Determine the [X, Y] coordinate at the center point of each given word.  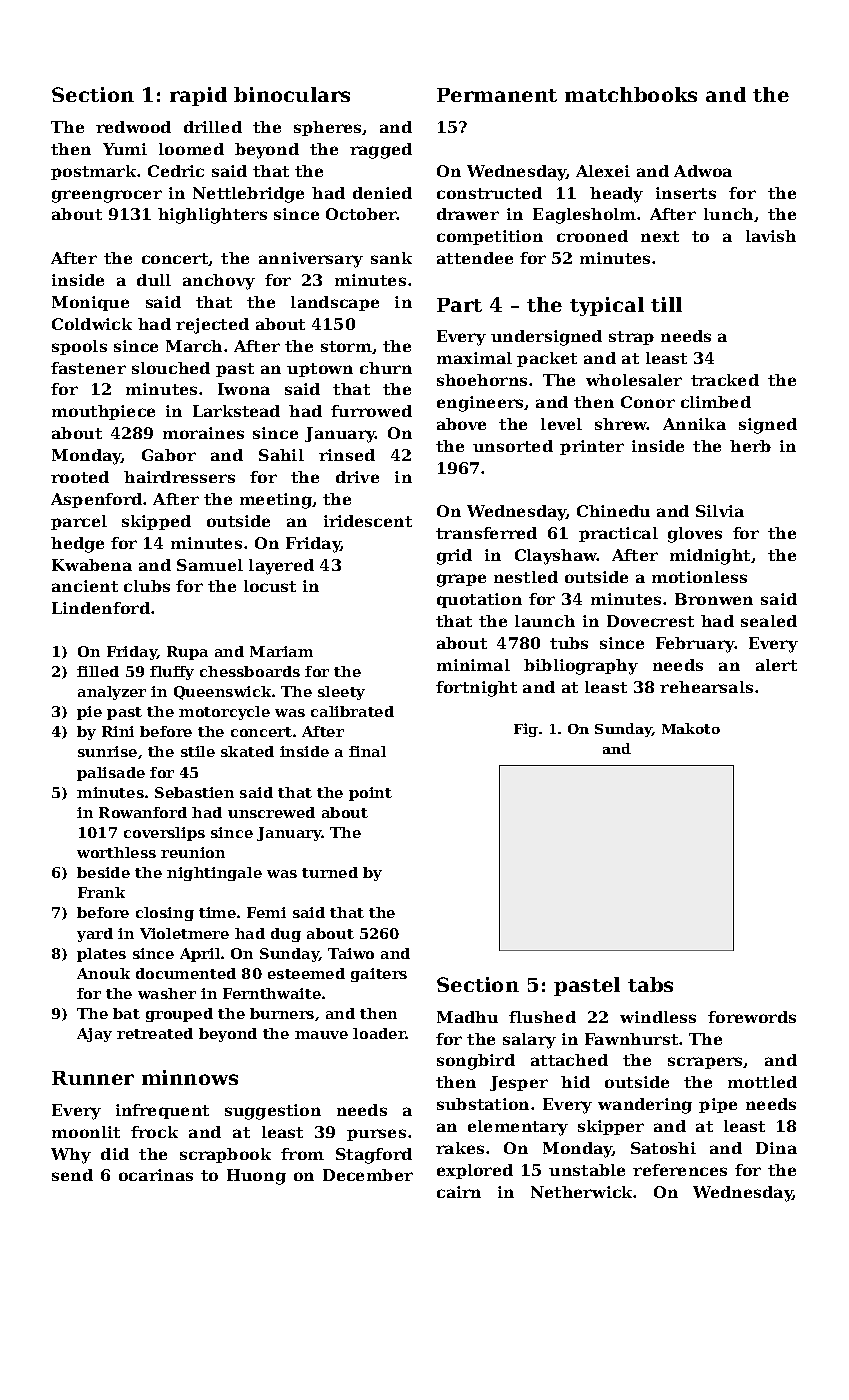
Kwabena [92, 565]
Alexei [603, 171]
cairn [459, 1192]
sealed [769, 621]
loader [379, 1033]
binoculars [292, 94]
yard [95, 935]
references [680, 1170]
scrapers [706, 1063]
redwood [133, 127]
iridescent [368, 521]
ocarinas [156, 1175]
